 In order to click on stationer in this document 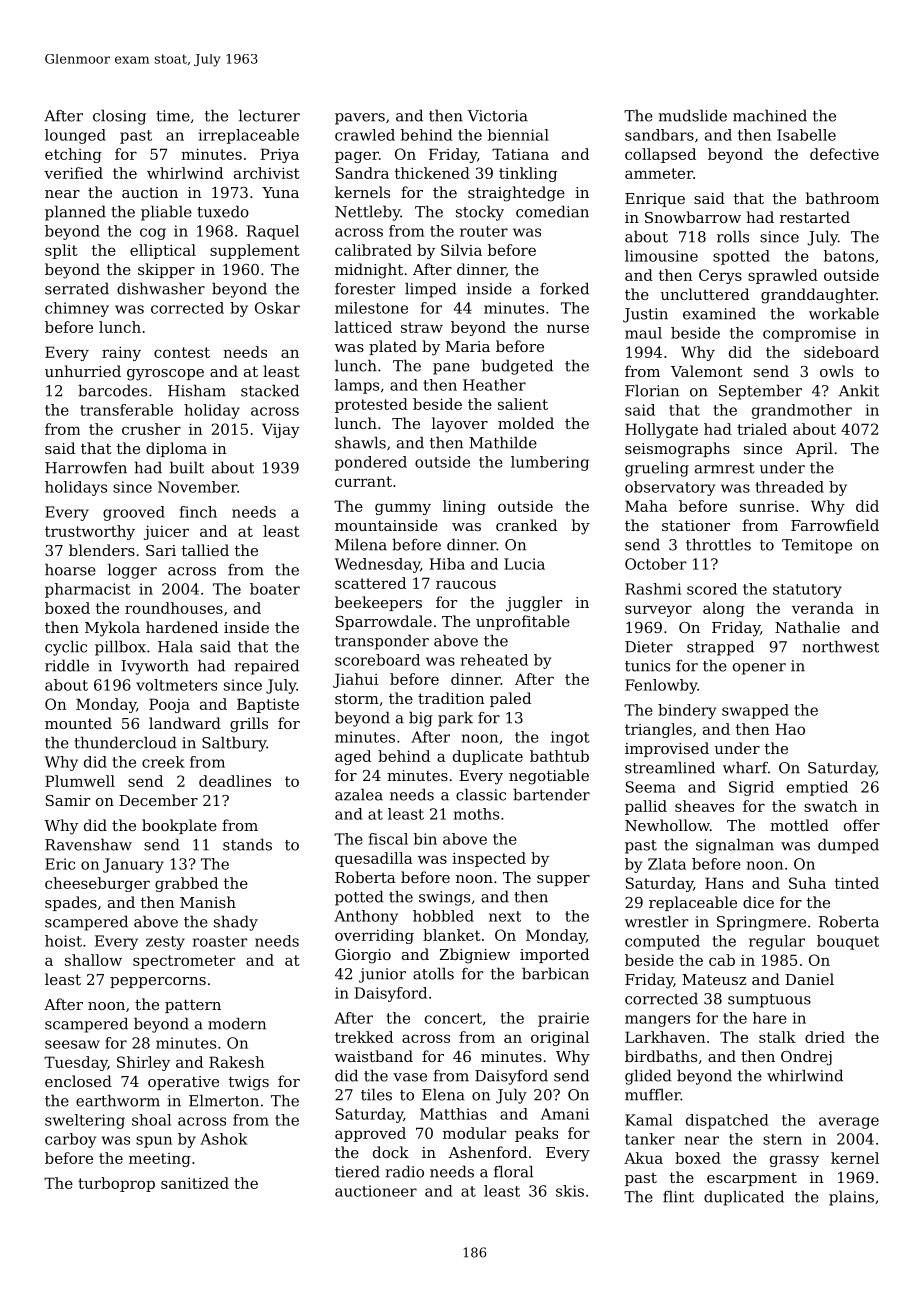, I will do `click(696, 525)`.
